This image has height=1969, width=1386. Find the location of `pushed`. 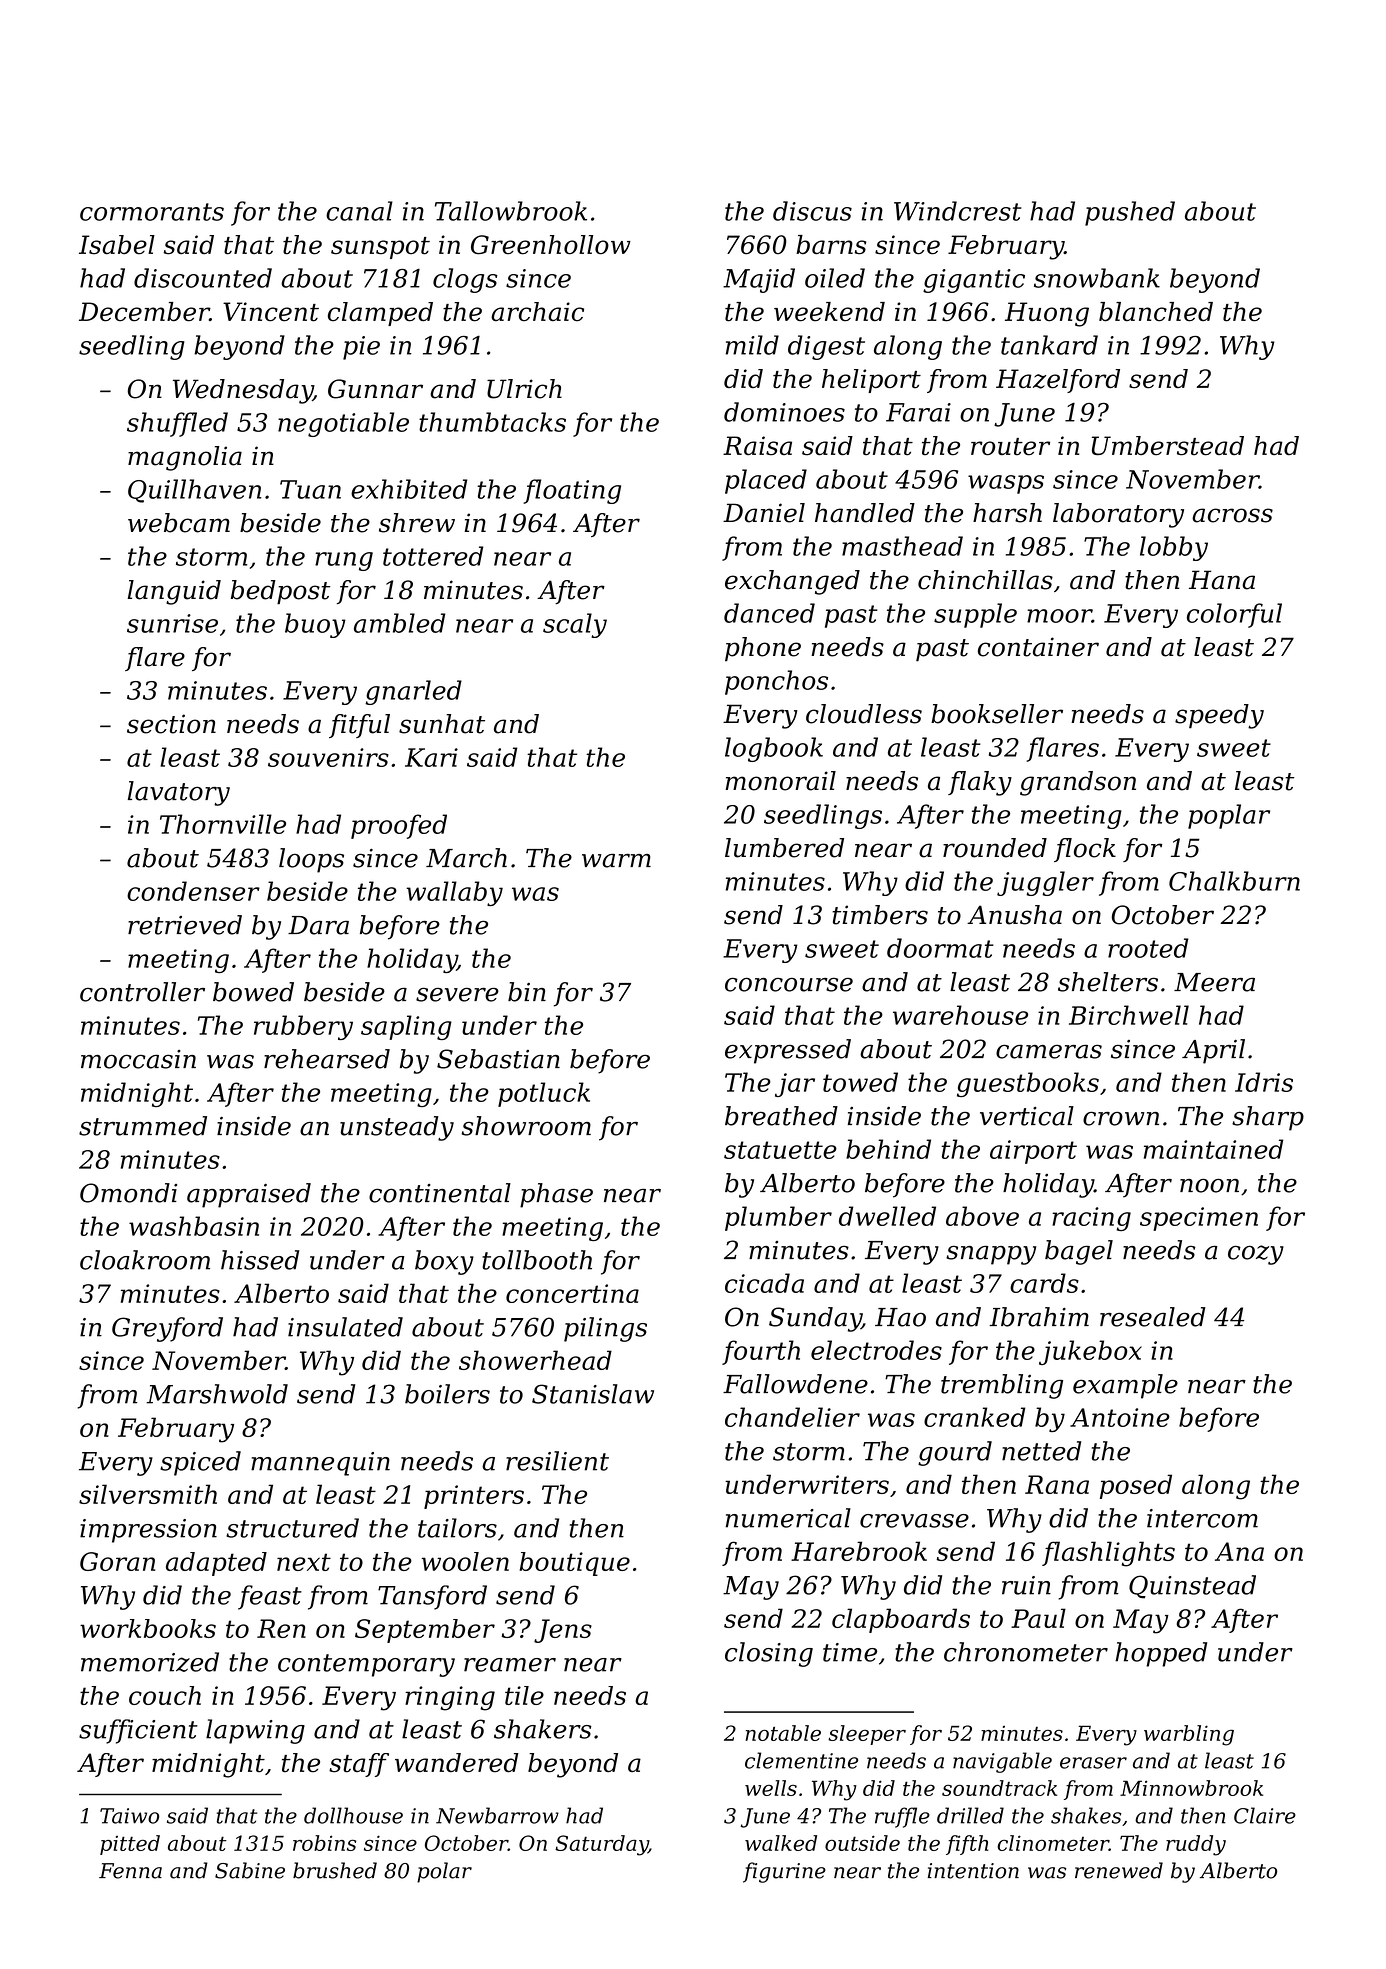

pushed is located at coordinates (1130, 213).
